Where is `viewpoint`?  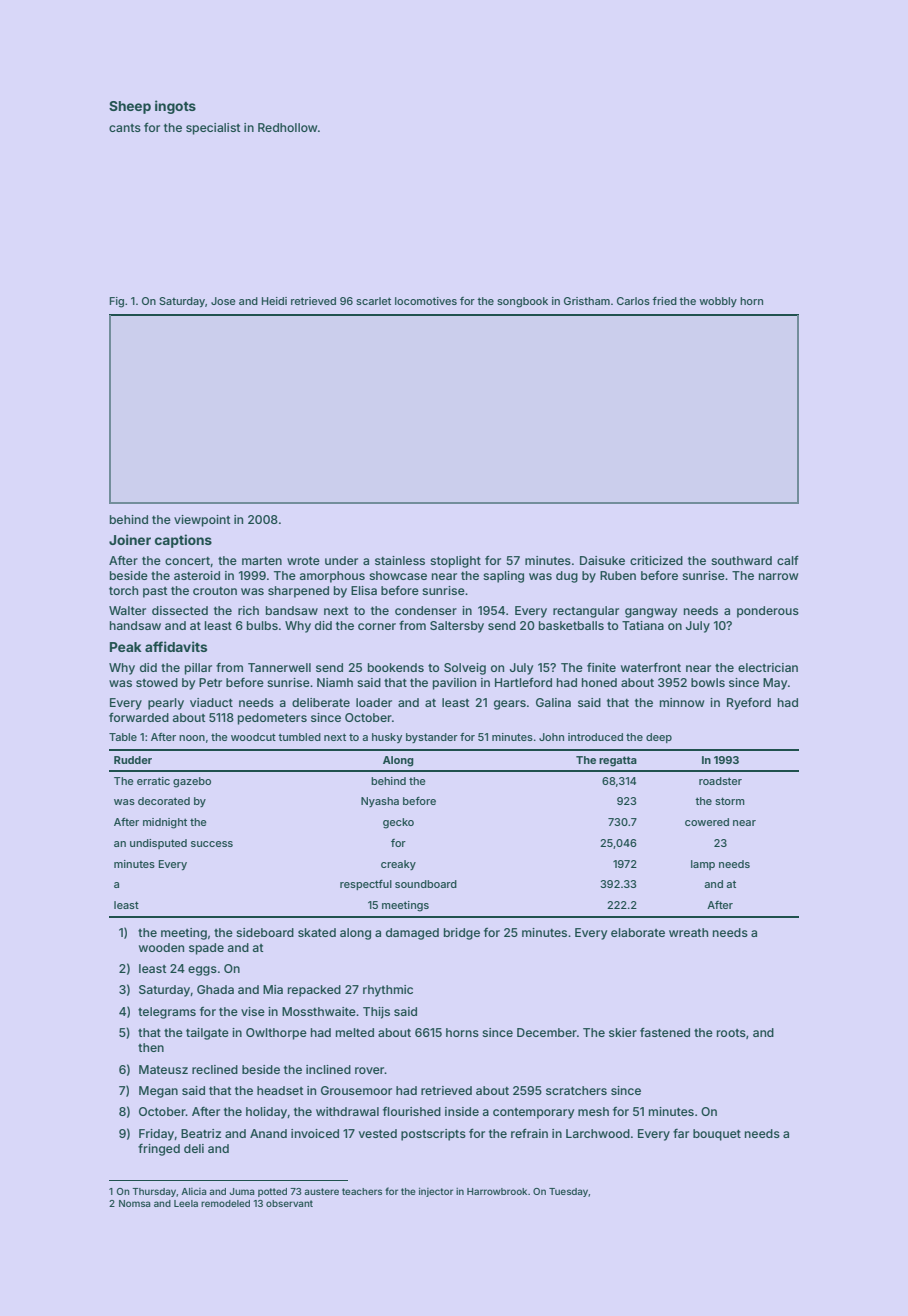
viewpoint is located at coordinates (202, 521).
